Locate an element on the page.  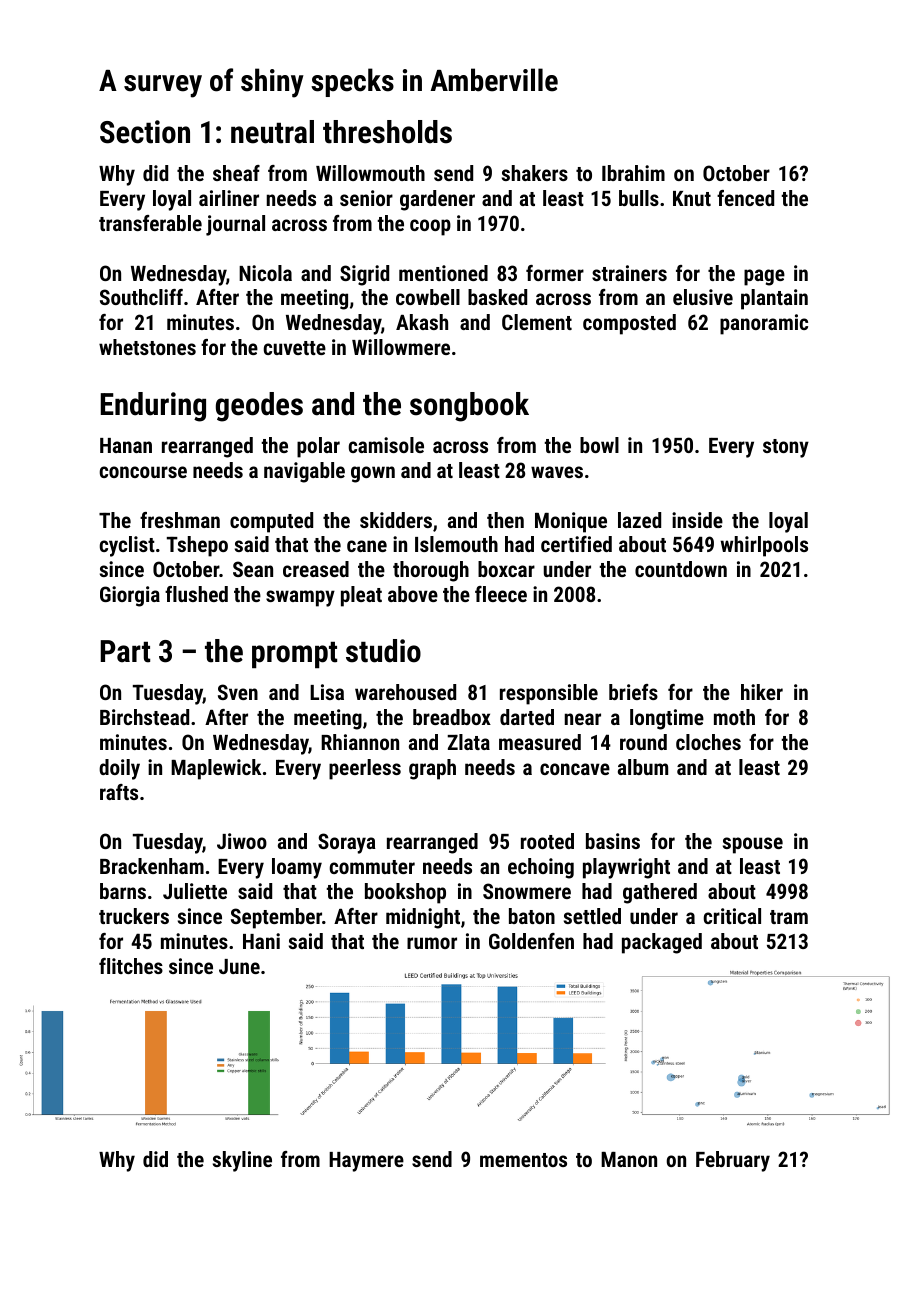
barns is located at coordinates (123, 891).
